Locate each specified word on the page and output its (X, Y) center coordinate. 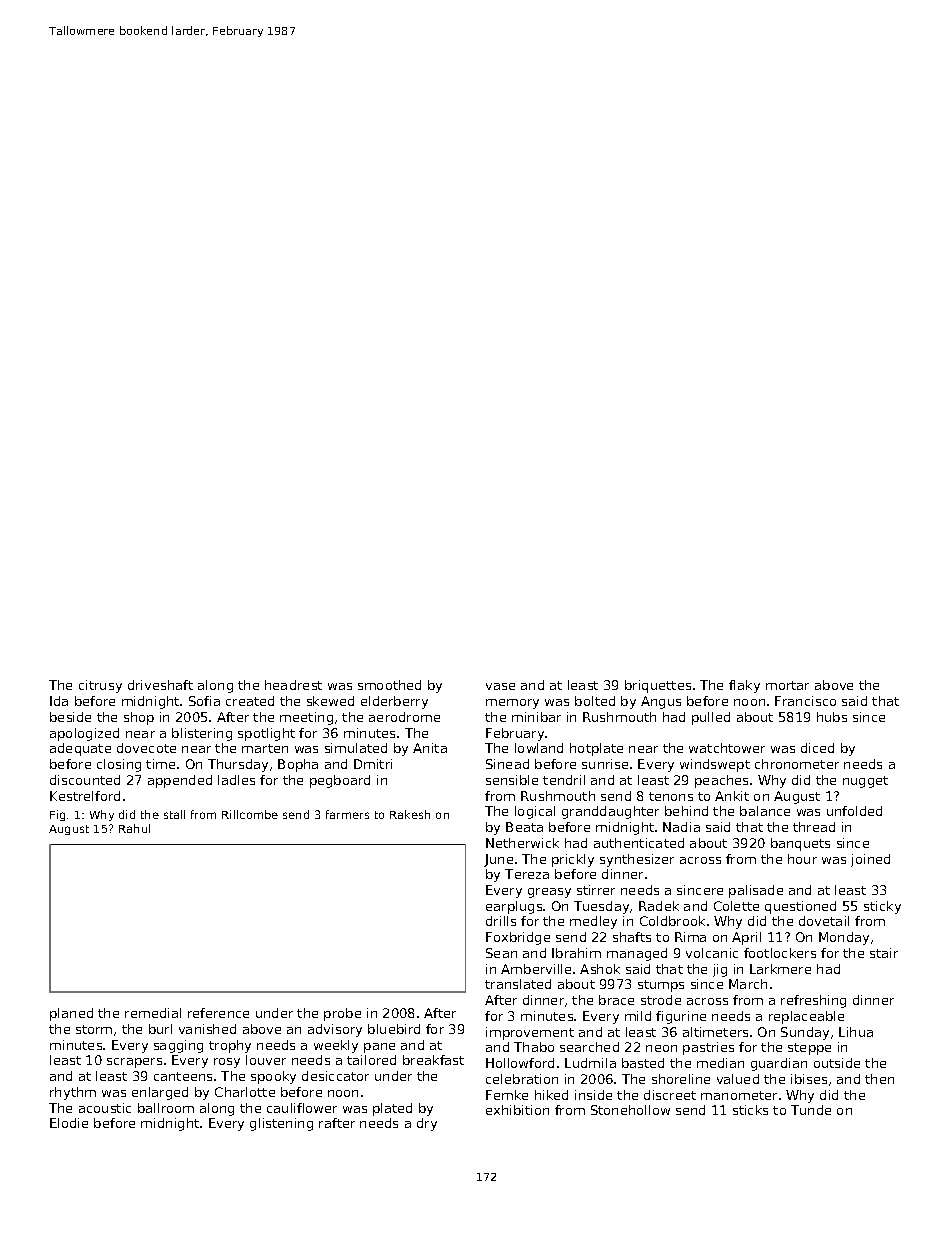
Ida (59, 701)
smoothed (389, 685)
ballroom (166, 1108)
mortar (787, 685)
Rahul (134, 828)
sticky (882, 907)
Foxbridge (518, 938)
